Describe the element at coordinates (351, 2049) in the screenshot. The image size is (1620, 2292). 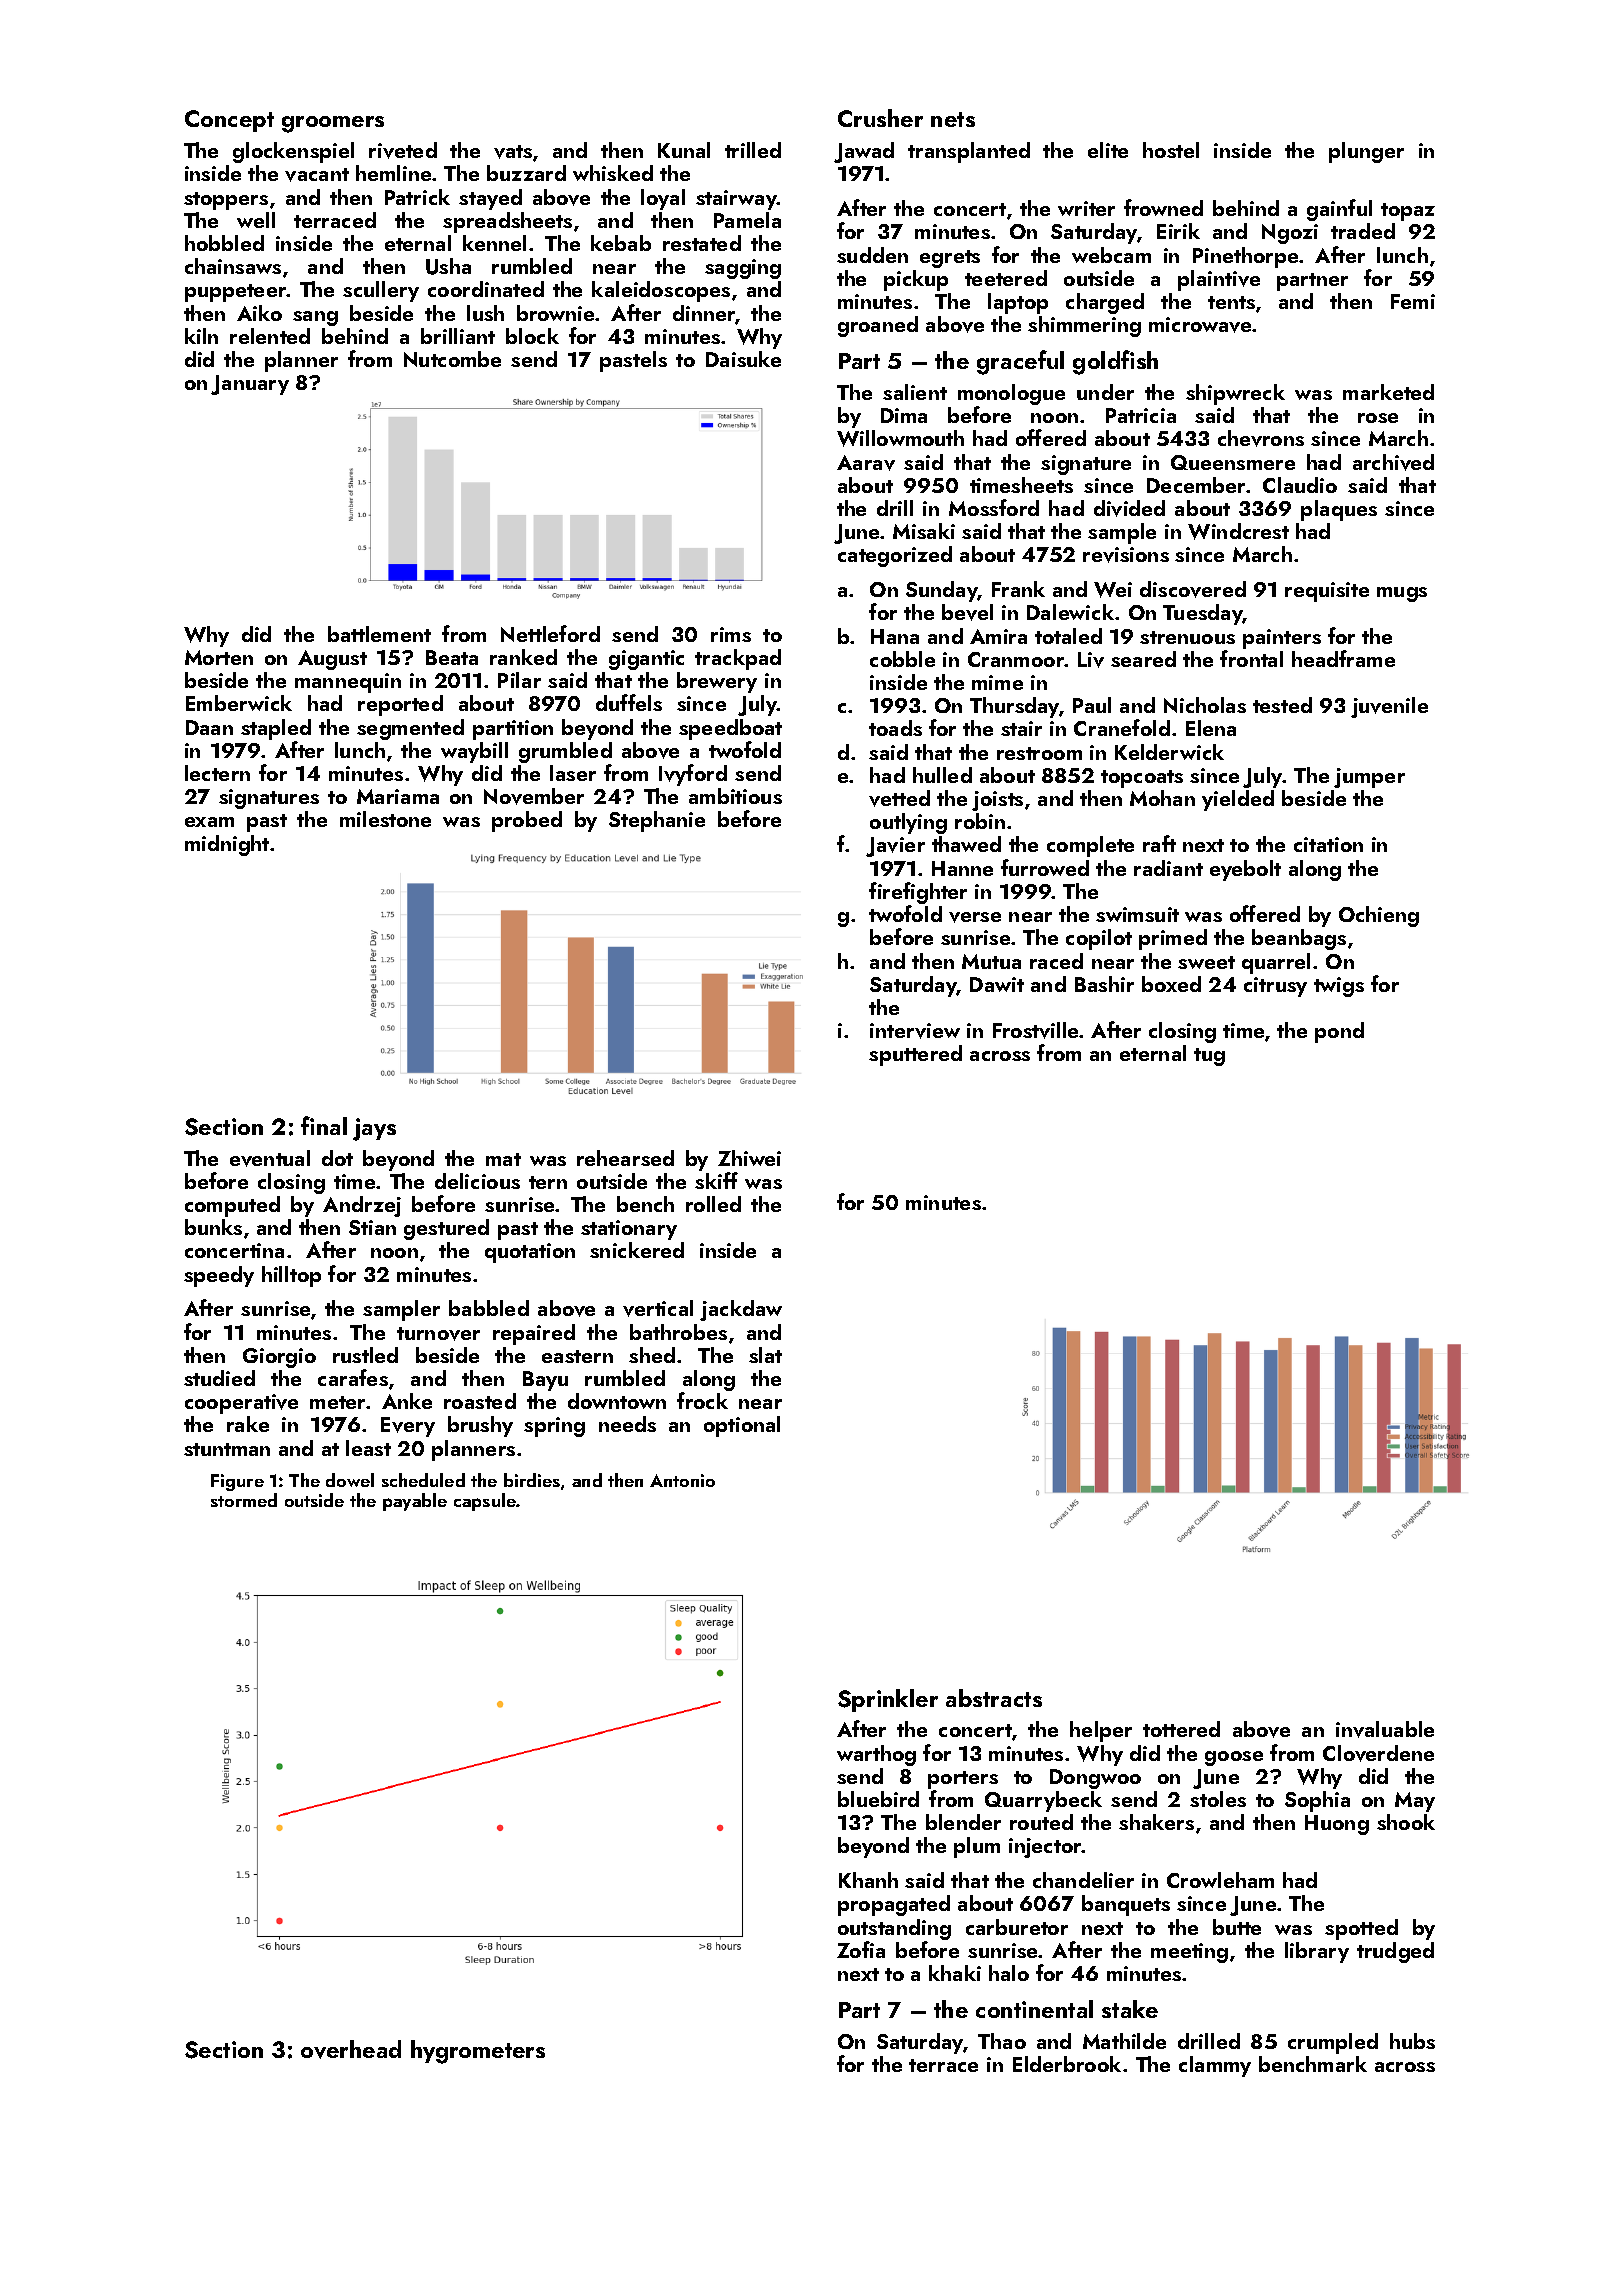
I see `overhead` at that location.
